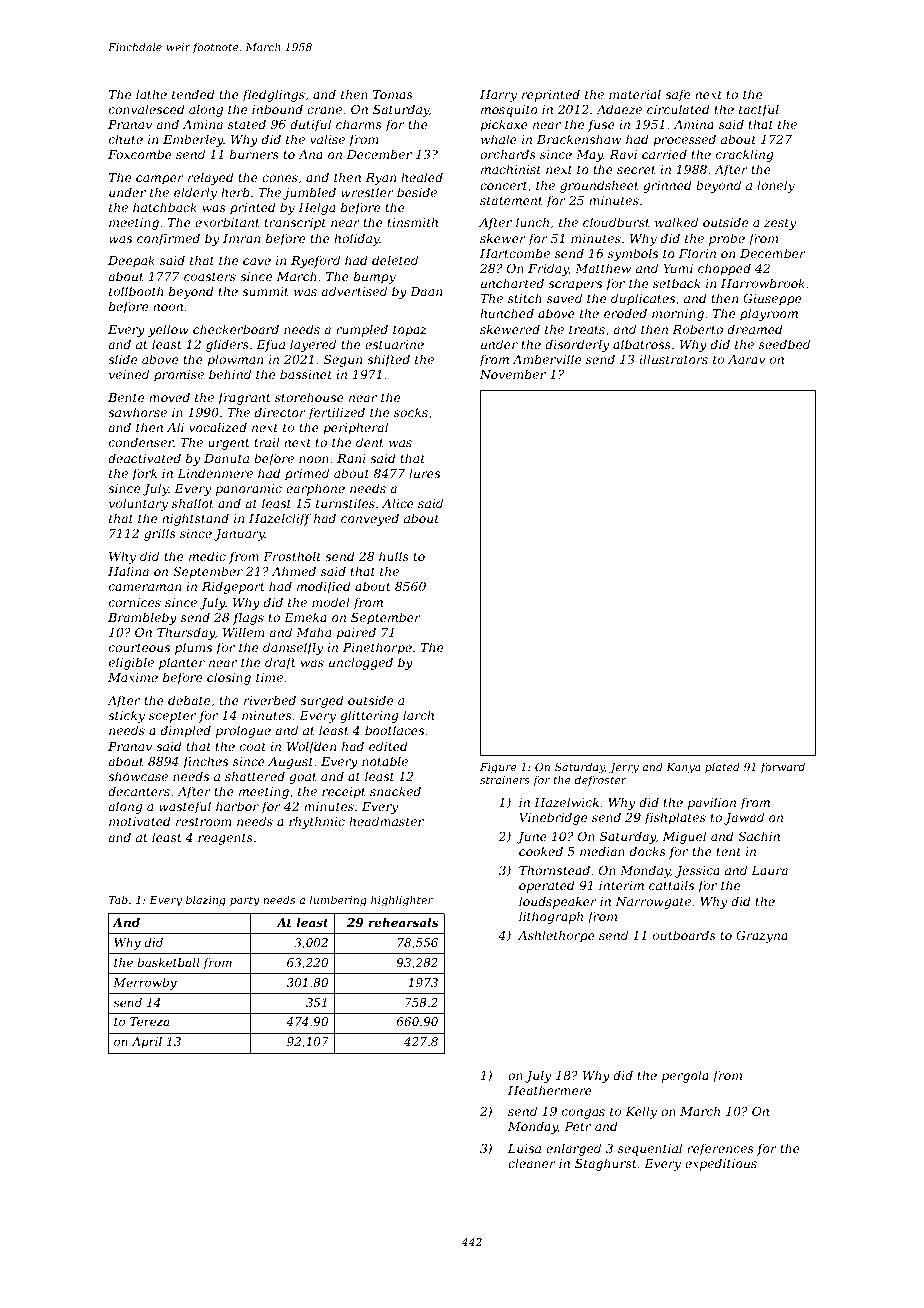  I want to click on seedbed, so click(784, 344).
